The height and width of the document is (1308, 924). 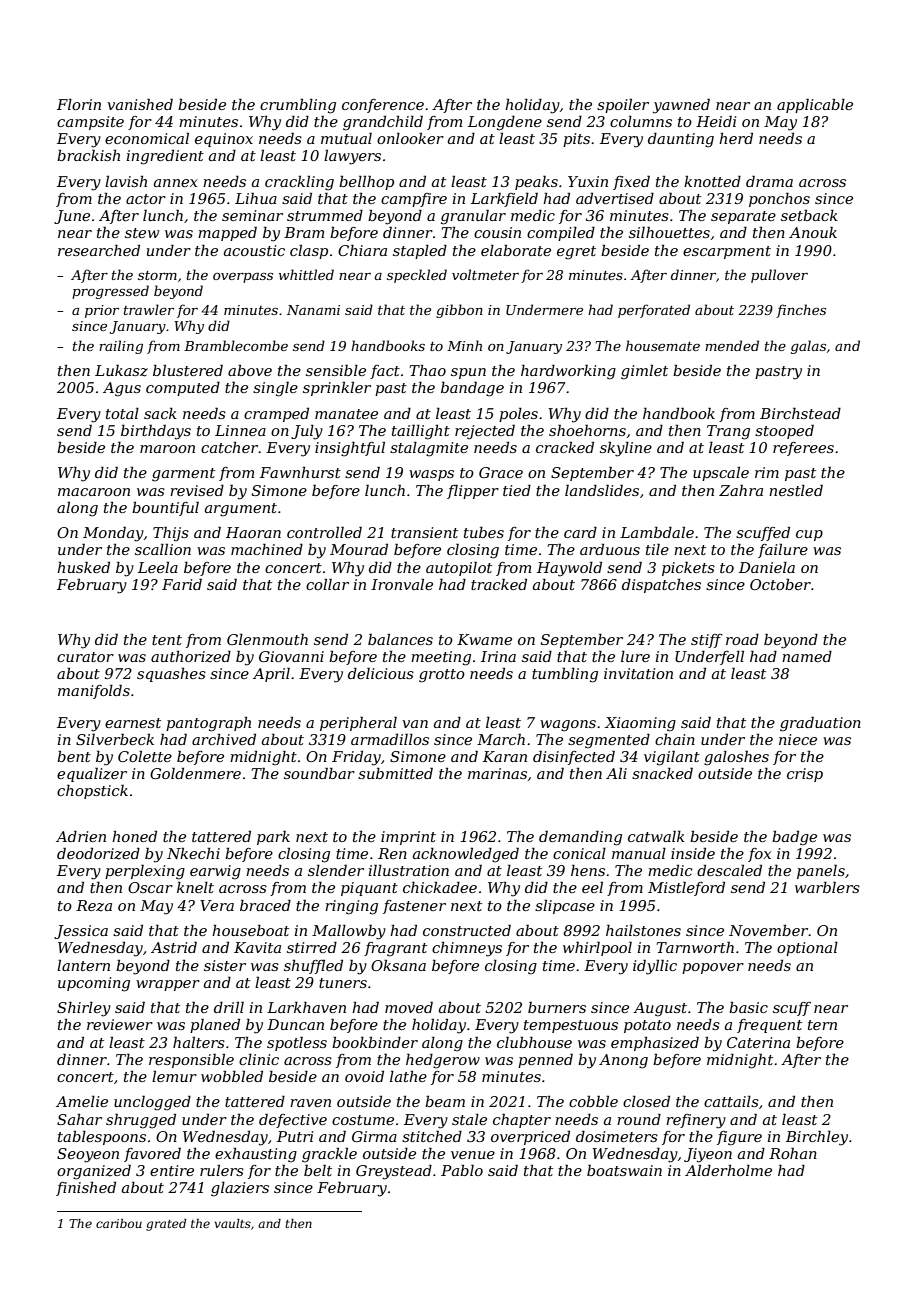 I want to click on Mourad, so click(x=359, y=549).
